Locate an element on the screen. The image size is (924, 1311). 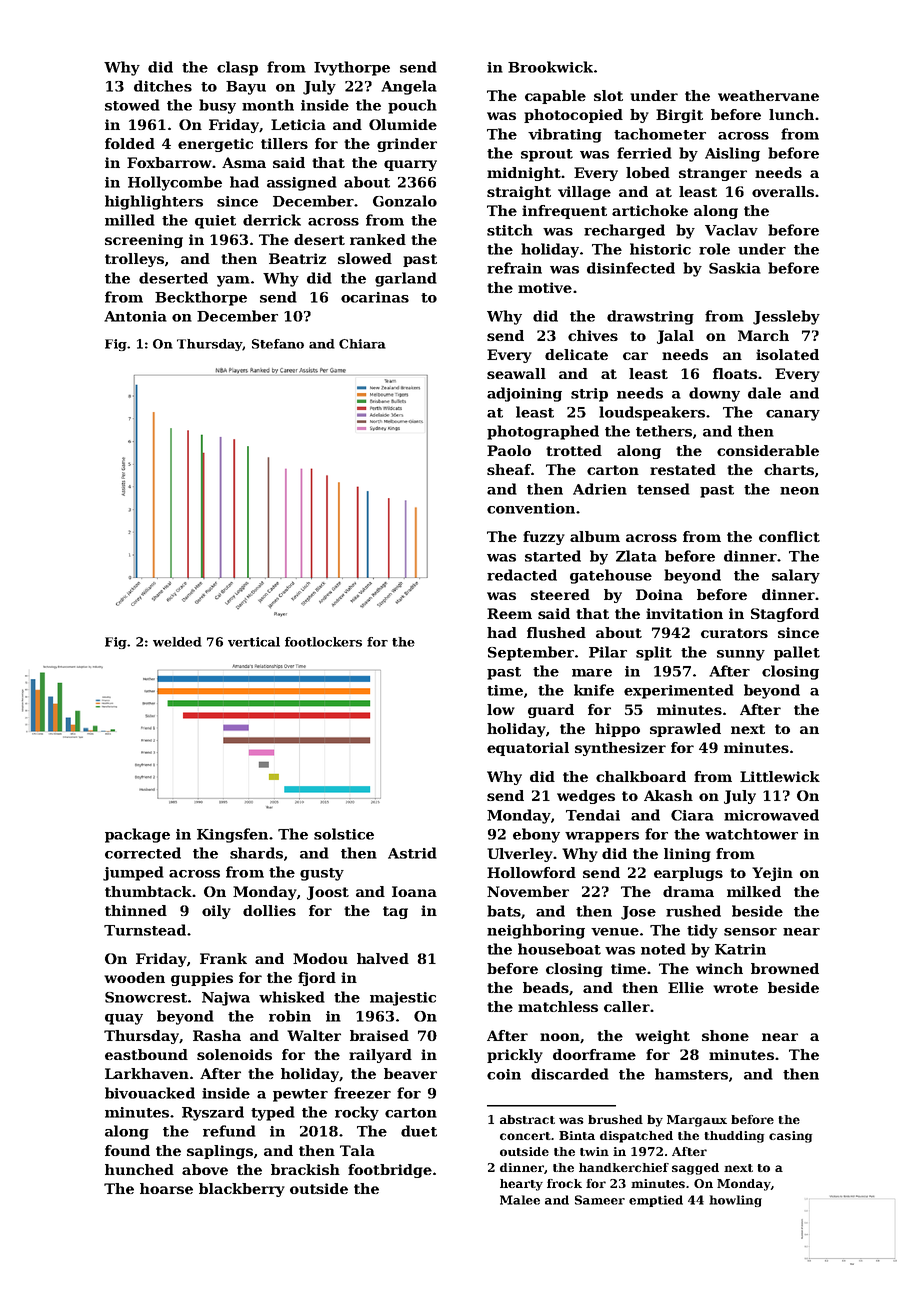
brackish is located at coordinates (305, 1169).
